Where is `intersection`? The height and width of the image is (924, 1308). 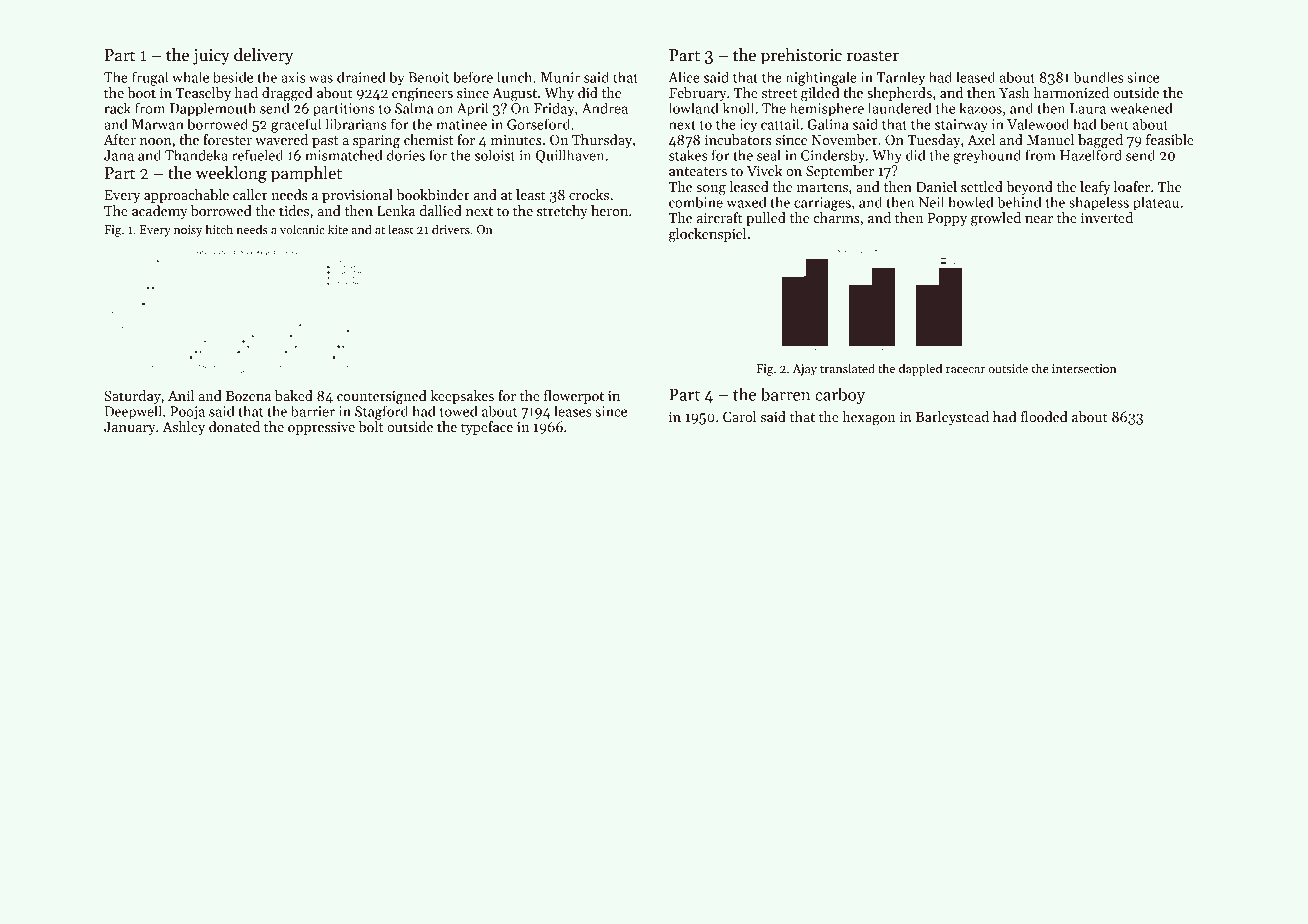
intersection is located at coordinates (1084, 368).
